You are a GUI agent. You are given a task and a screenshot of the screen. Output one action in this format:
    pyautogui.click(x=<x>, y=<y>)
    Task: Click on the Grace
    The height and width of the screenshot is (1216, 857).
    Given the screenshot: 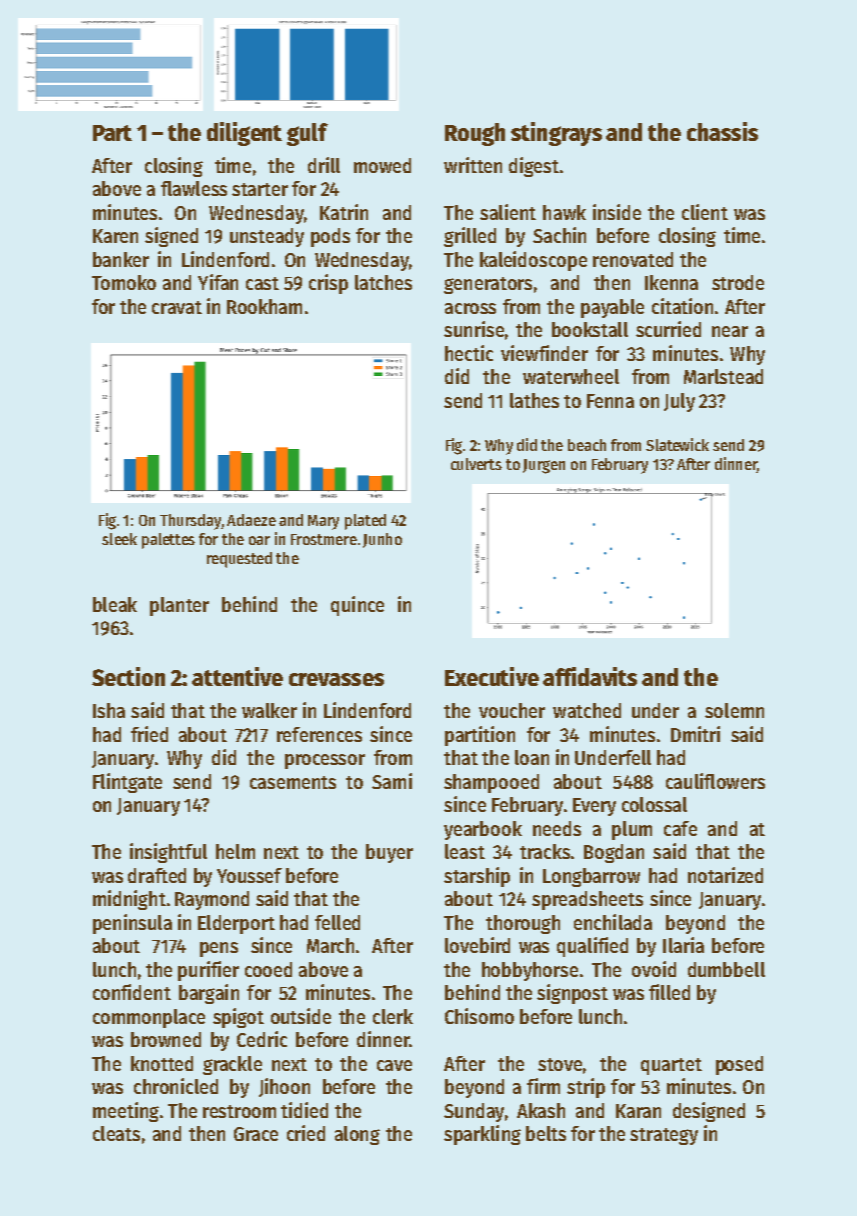 What is the action you would take?
    pyautogui.click(x=256, y=1134)
